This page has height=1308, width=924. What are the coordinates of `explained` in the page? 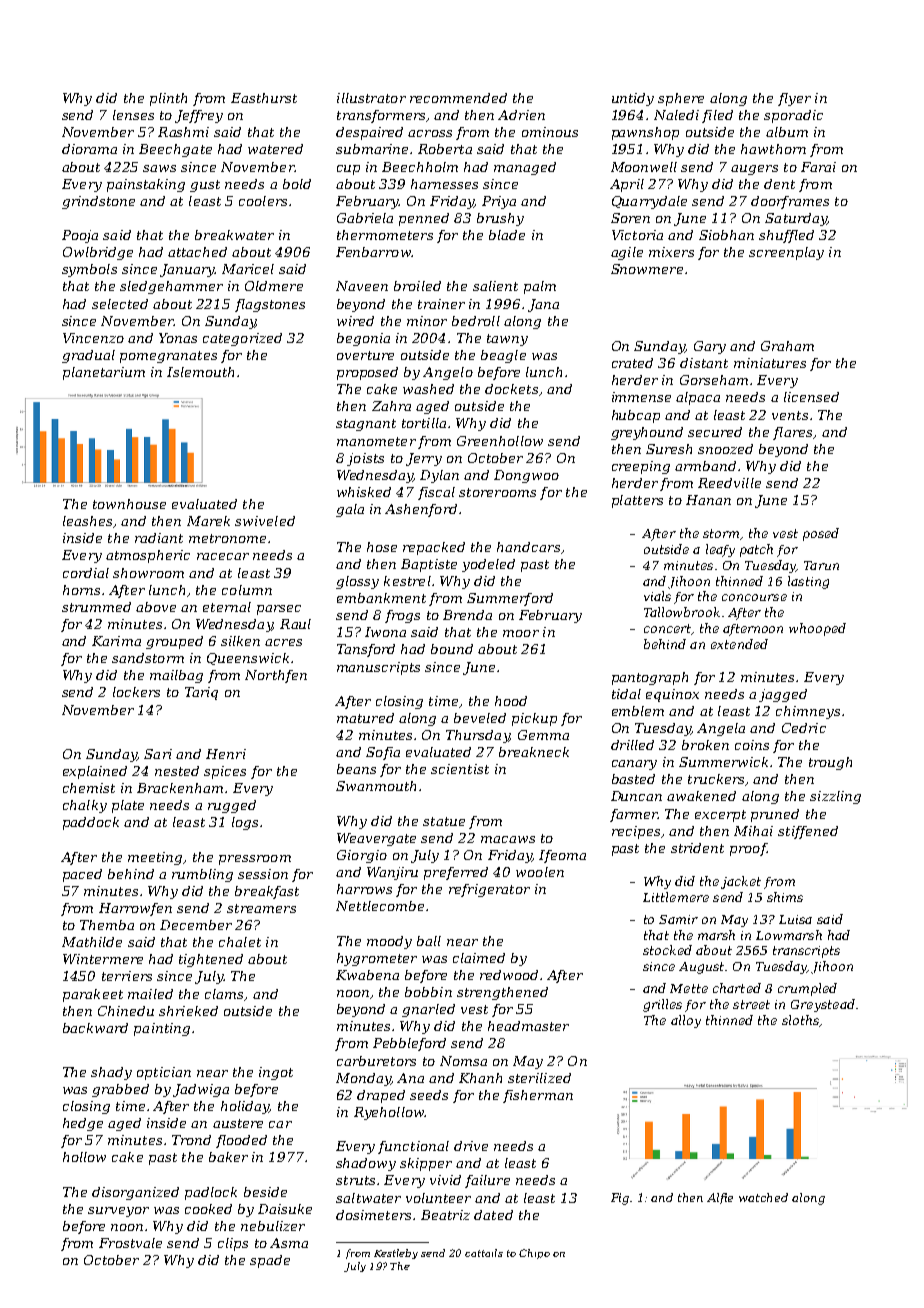 It's located at (95, 772).
